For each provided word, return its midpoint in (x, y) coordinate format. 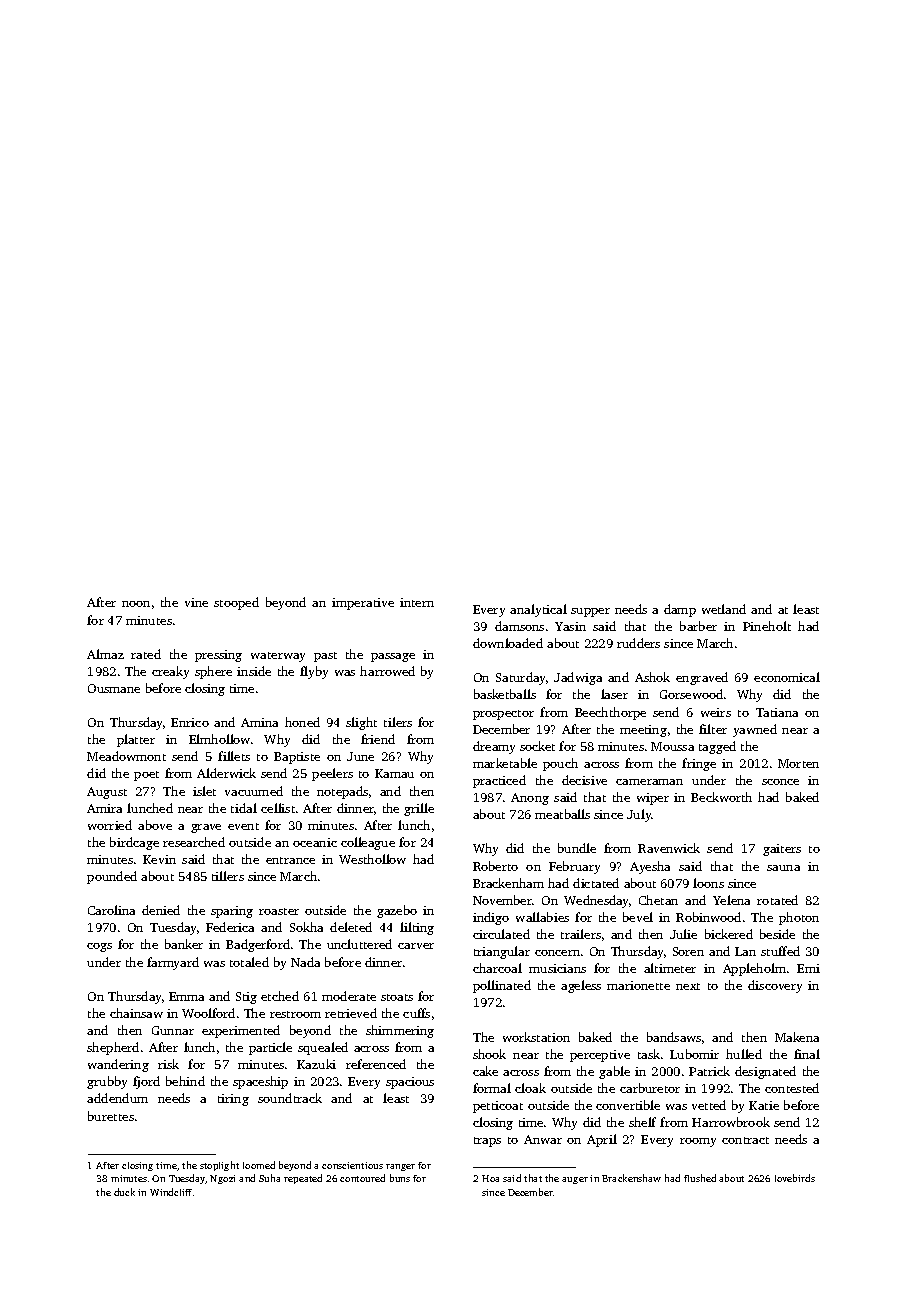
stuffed (780, 951)
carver (416, 946)
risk (168, 1064)
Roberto (495, 866)
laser (614, 694)
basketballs (505, 694)
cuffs (416, 1013)
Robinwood (708, 917)
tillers (228, 876)
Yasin (570, 626)
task (649, 1054)
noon (136, 604)
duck (124, 1192)
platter (136, 740)
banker (184, 944)
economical (787, 677)
